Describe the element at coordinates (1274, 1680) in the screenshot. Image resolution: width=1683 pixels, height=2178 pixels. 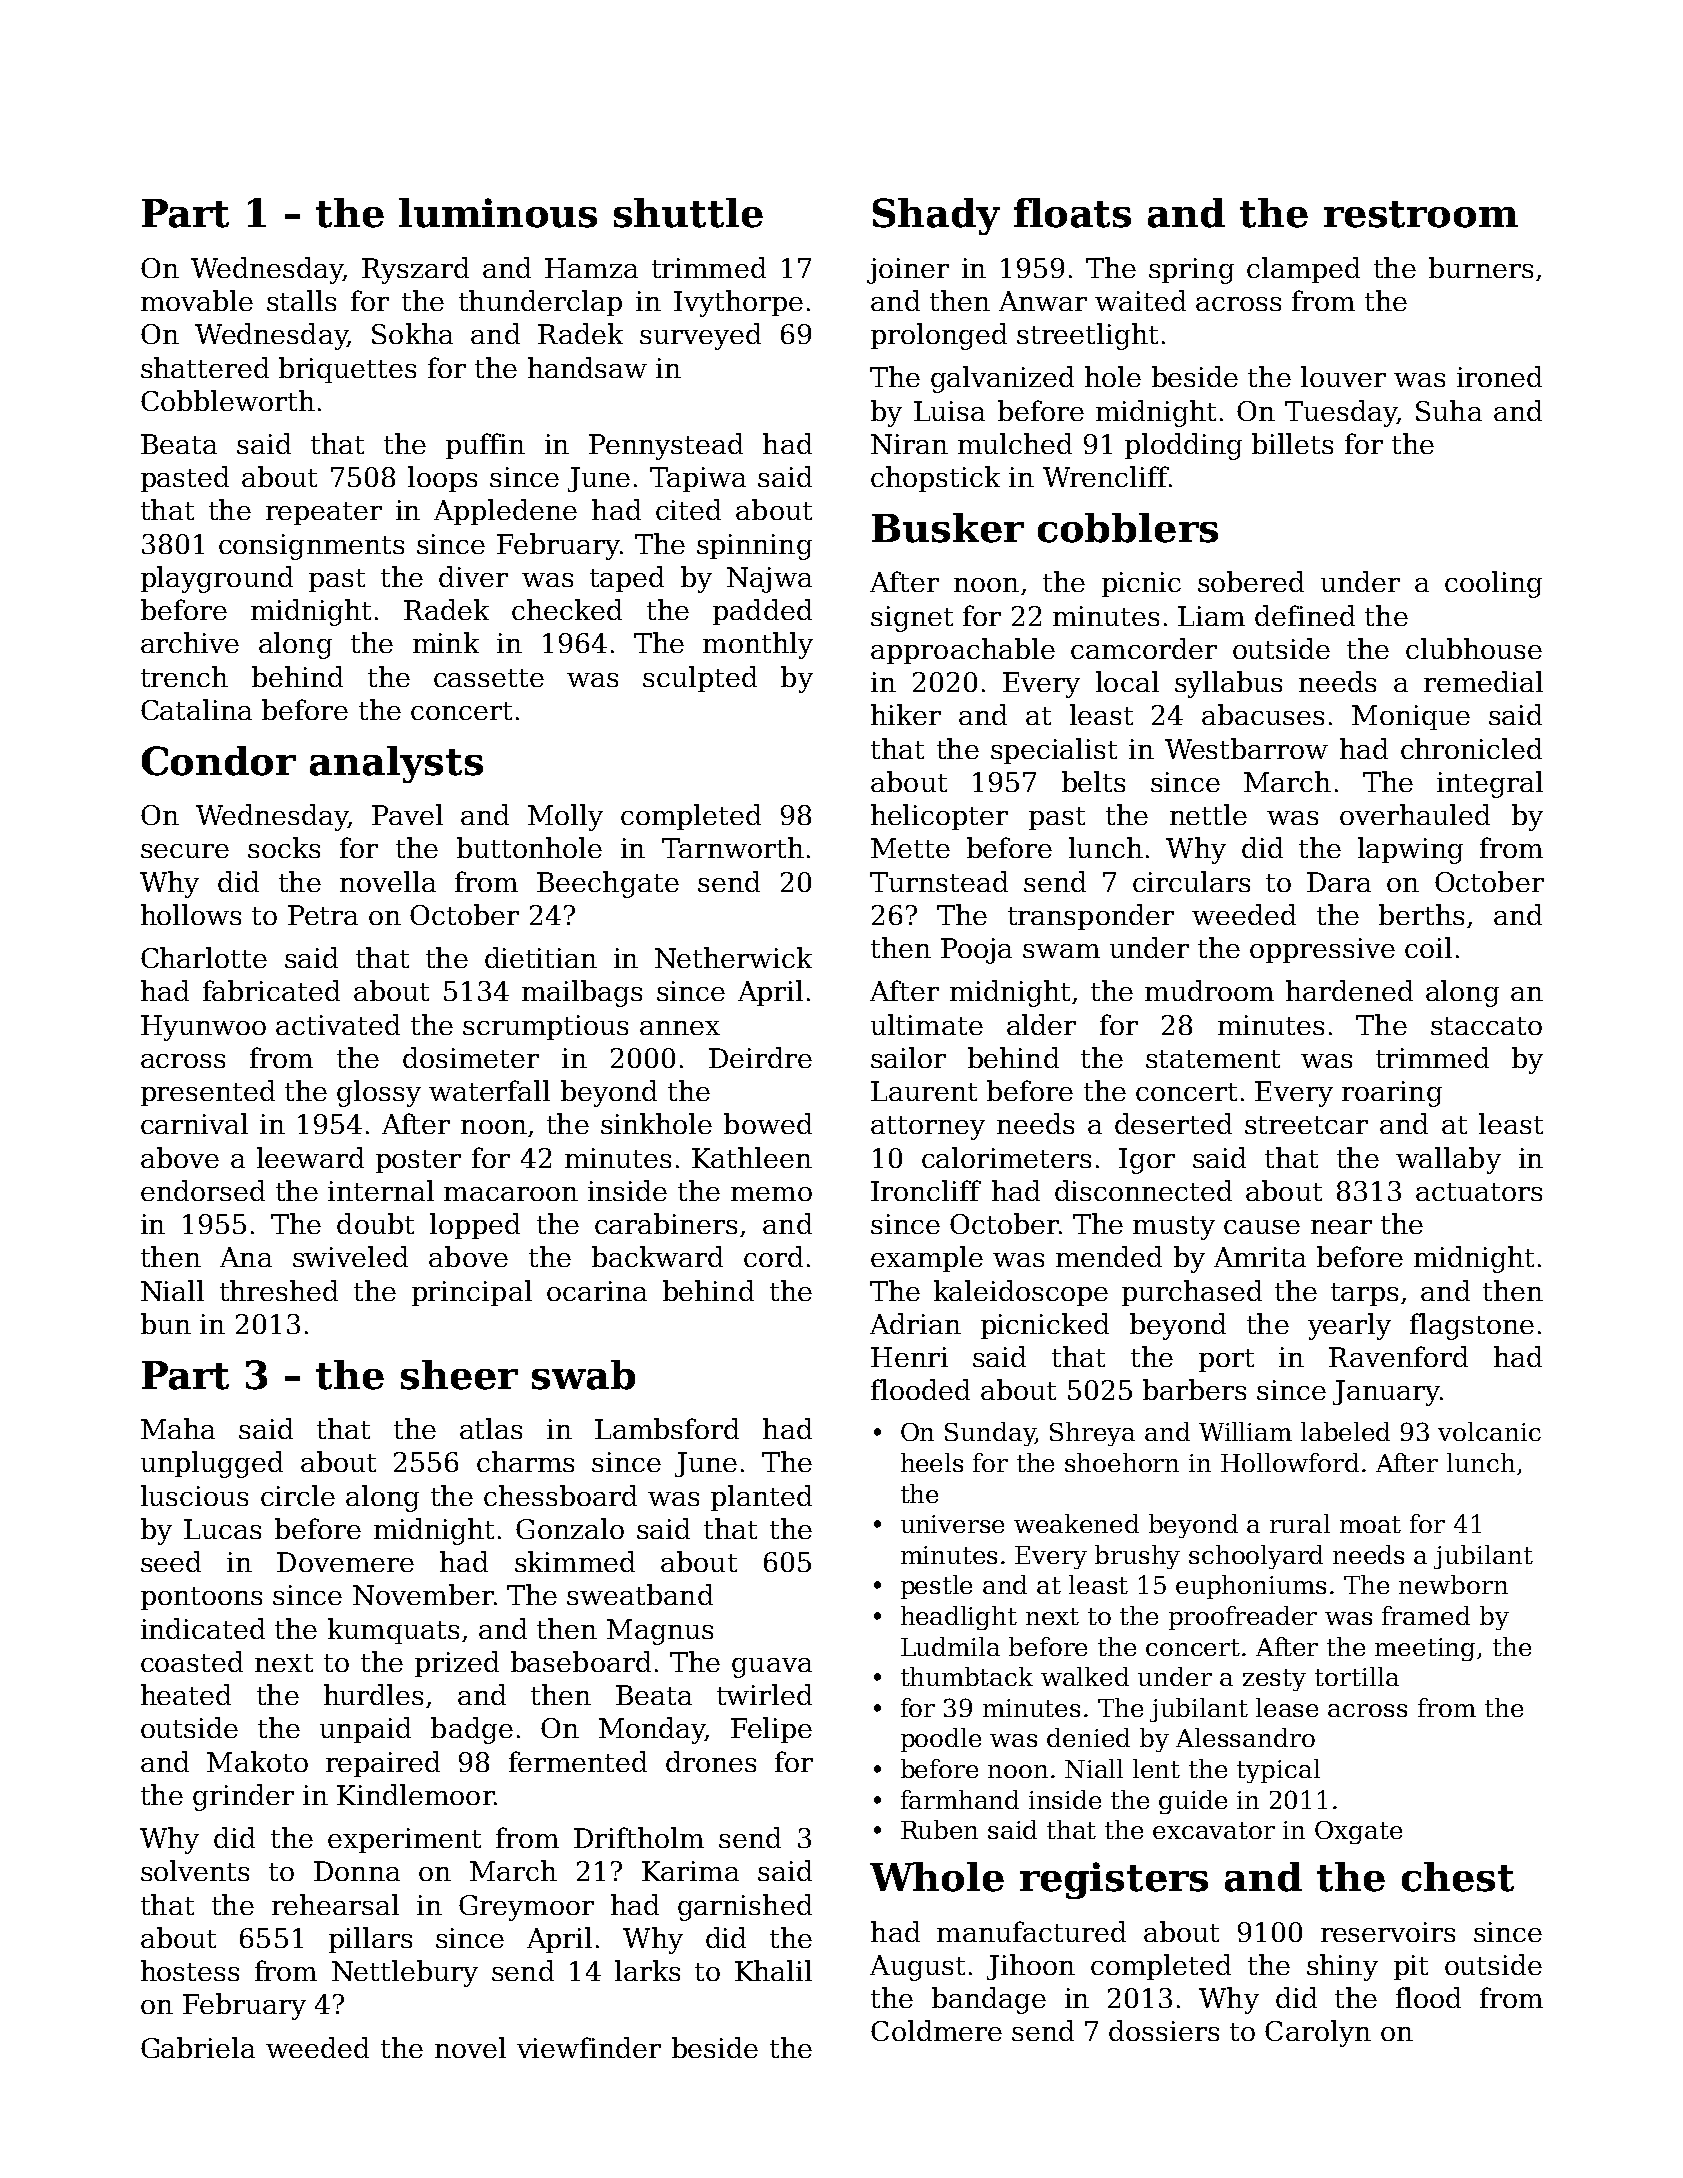
I see `zesty` at that location.
